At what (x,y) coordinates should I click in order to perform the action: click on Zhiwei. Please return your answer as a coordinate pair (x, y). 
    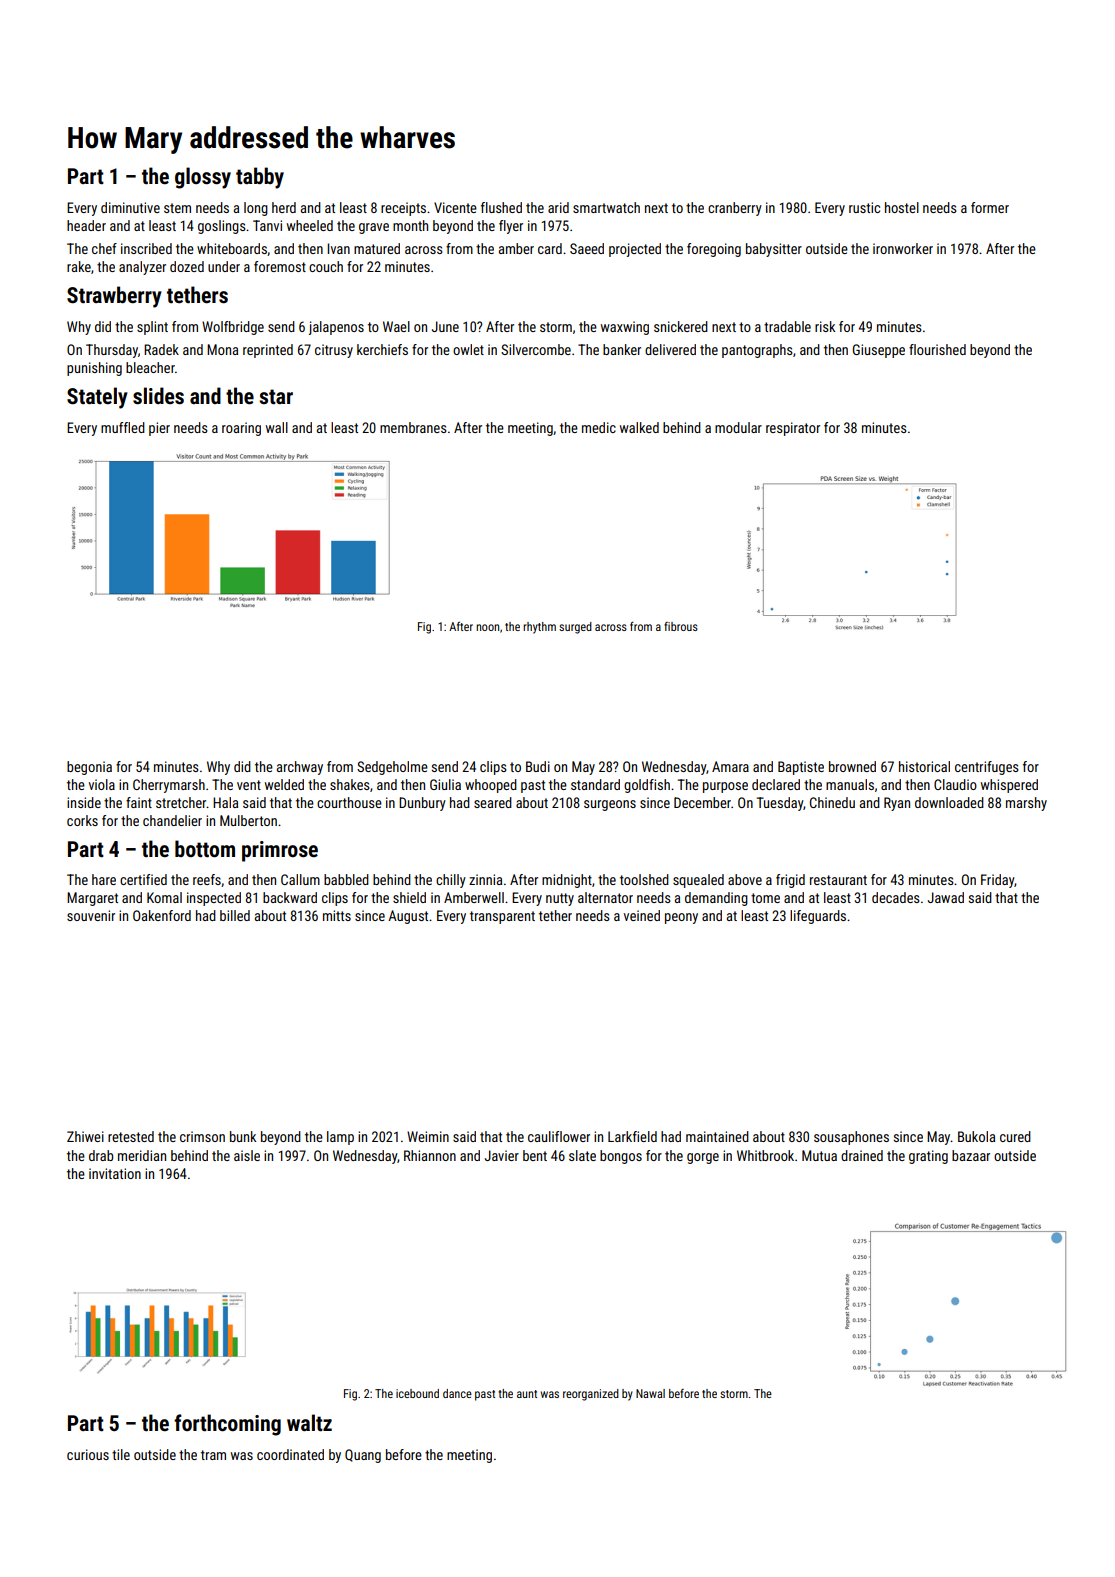
    Looking at the image, I should click on (85, 1136).
